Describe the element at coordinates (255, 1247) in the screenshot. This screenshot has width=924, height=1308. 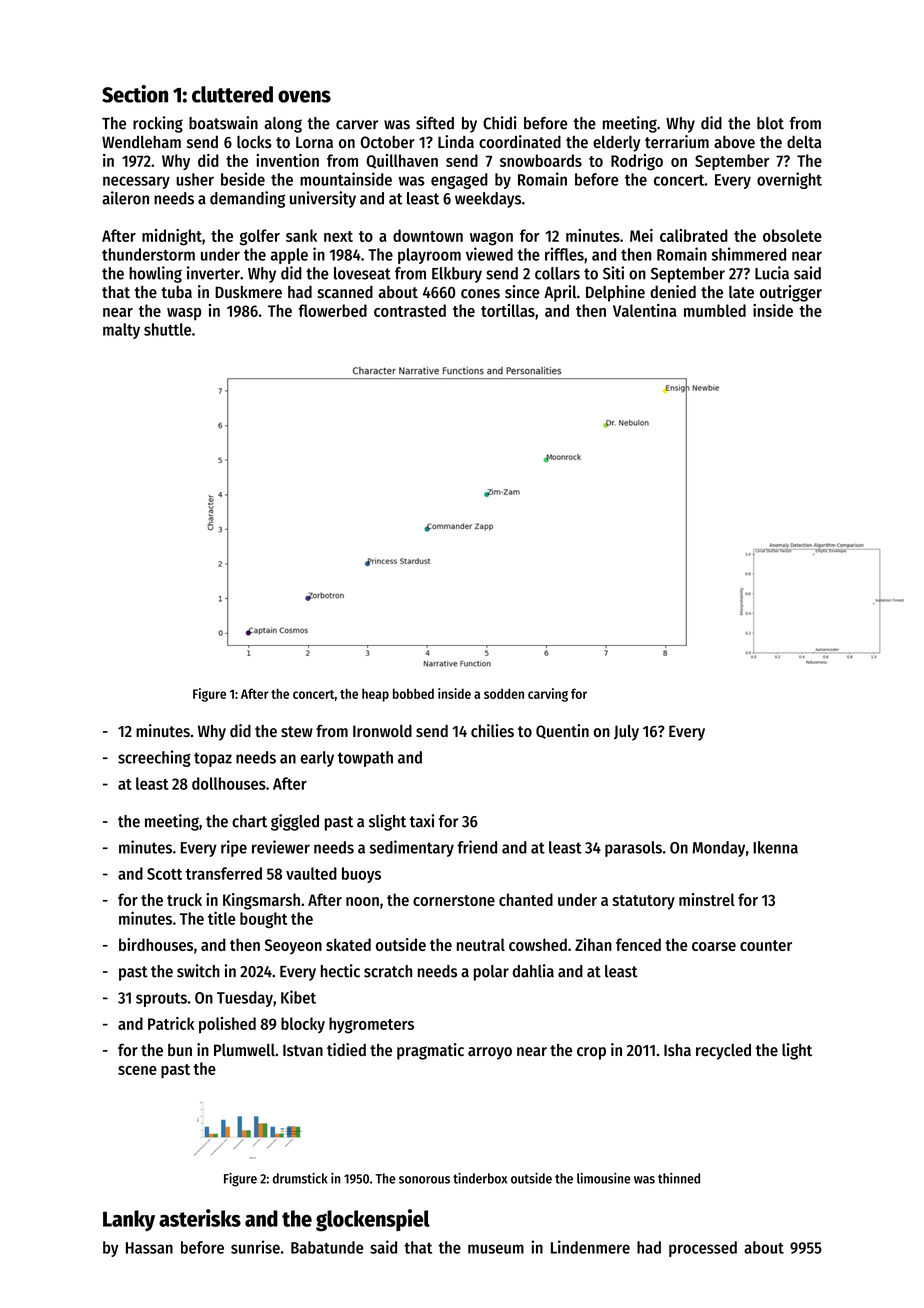
I see `sunrise` at that location.
